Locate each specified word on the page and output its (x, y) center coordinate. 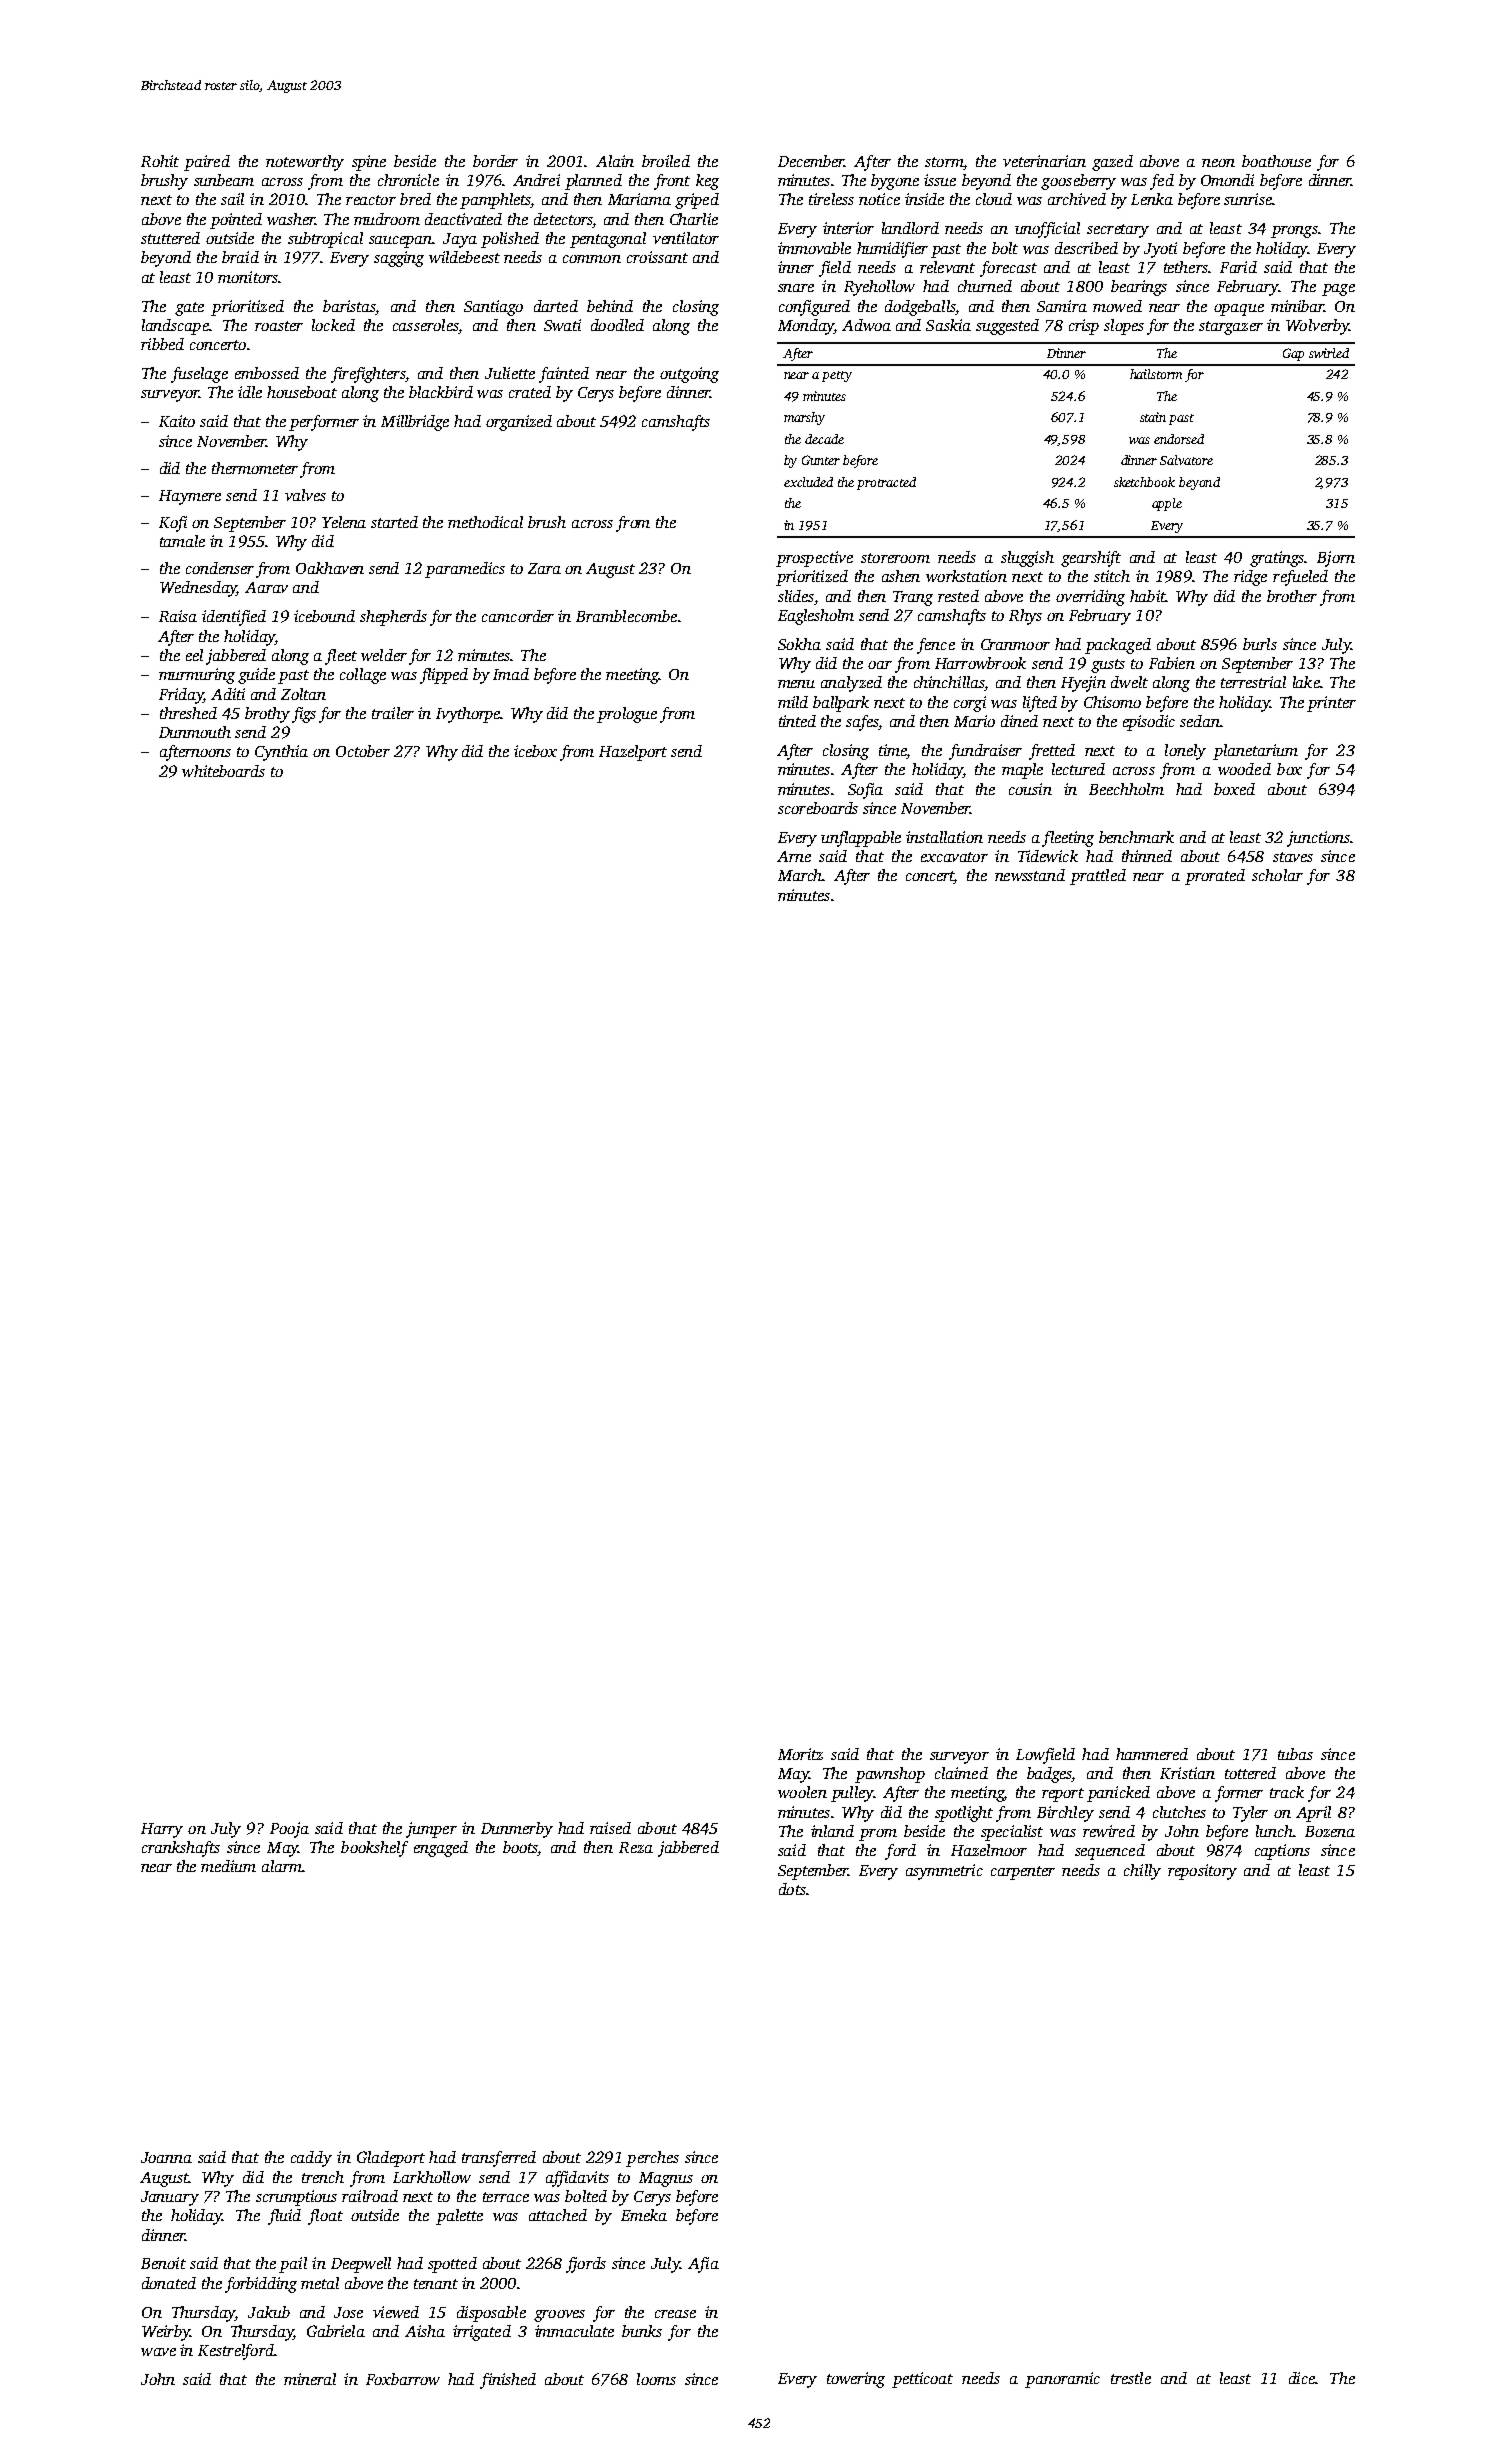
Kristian (1187, 1773)
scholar (1277, 875)
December (811, 161)
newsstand (1030, 875)
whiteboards (223, 771)
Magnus (666, 2179)
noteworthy (305, 163)
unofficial (1047, 230)
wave (158, 2352)
